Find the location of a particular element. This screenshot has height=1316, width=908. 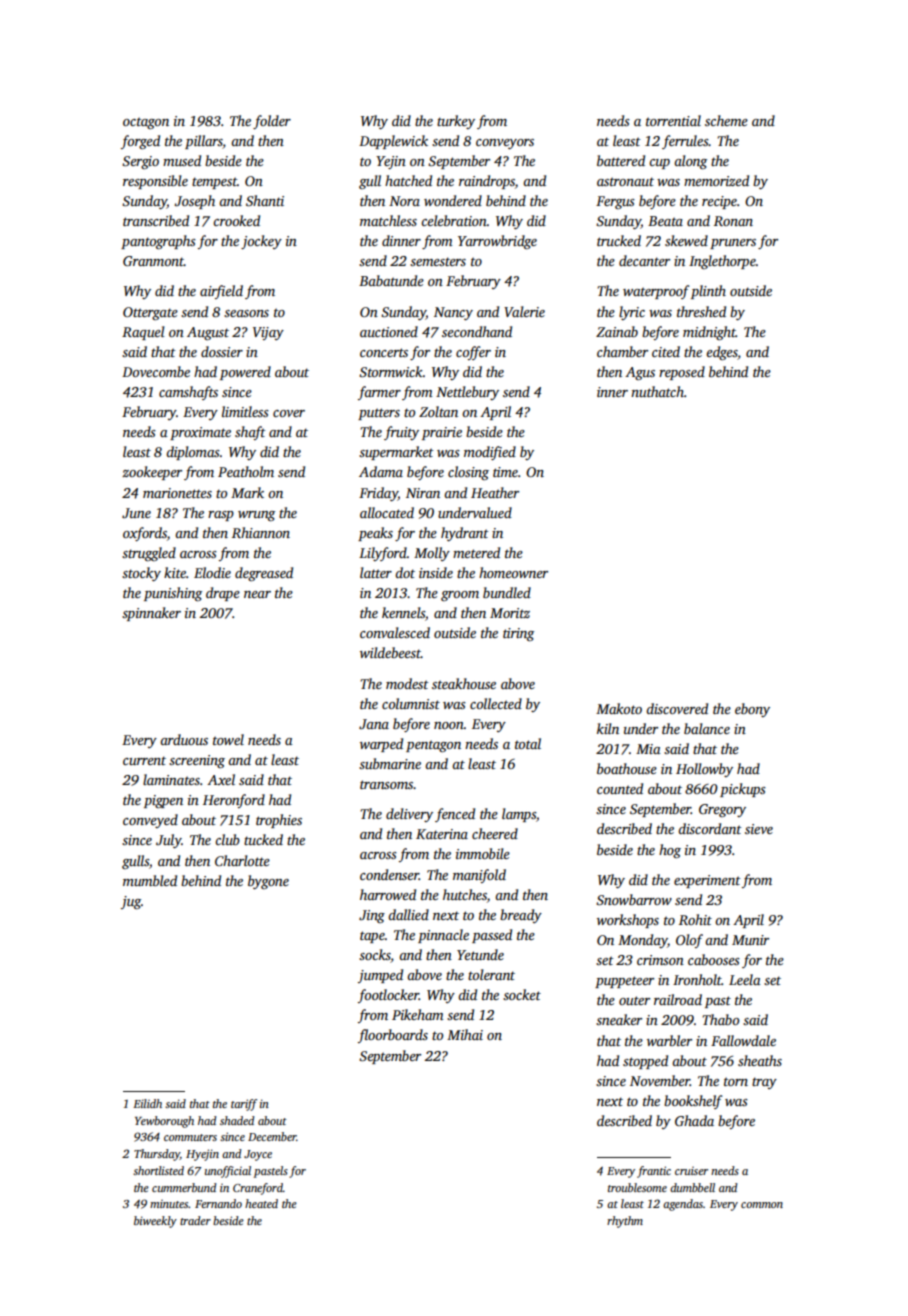

octagon is located at coordinates (146, 123).
